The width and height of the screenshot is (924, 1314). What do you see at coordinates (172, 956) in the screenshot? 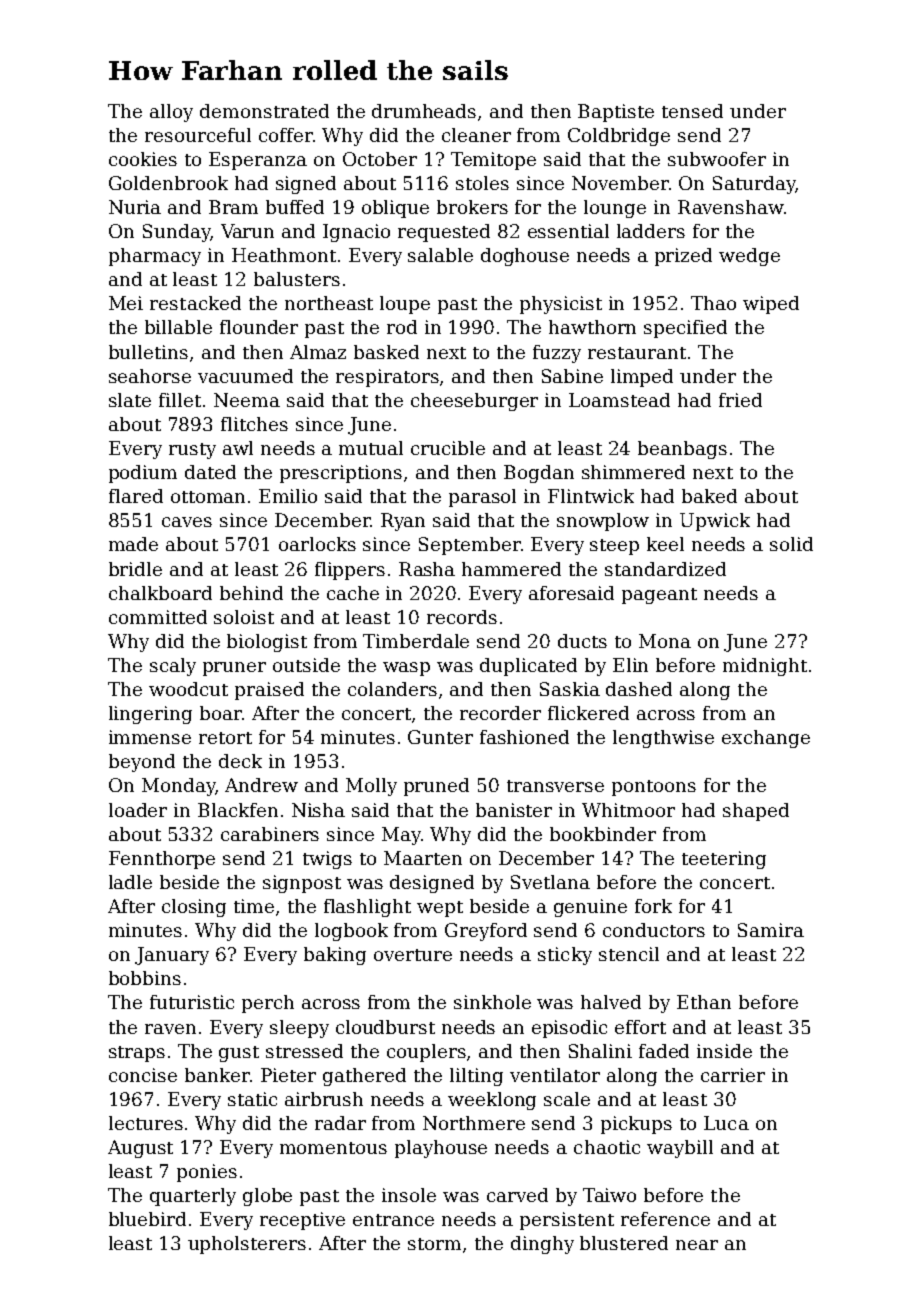
I see `January` at bounding box center [172, 956].
